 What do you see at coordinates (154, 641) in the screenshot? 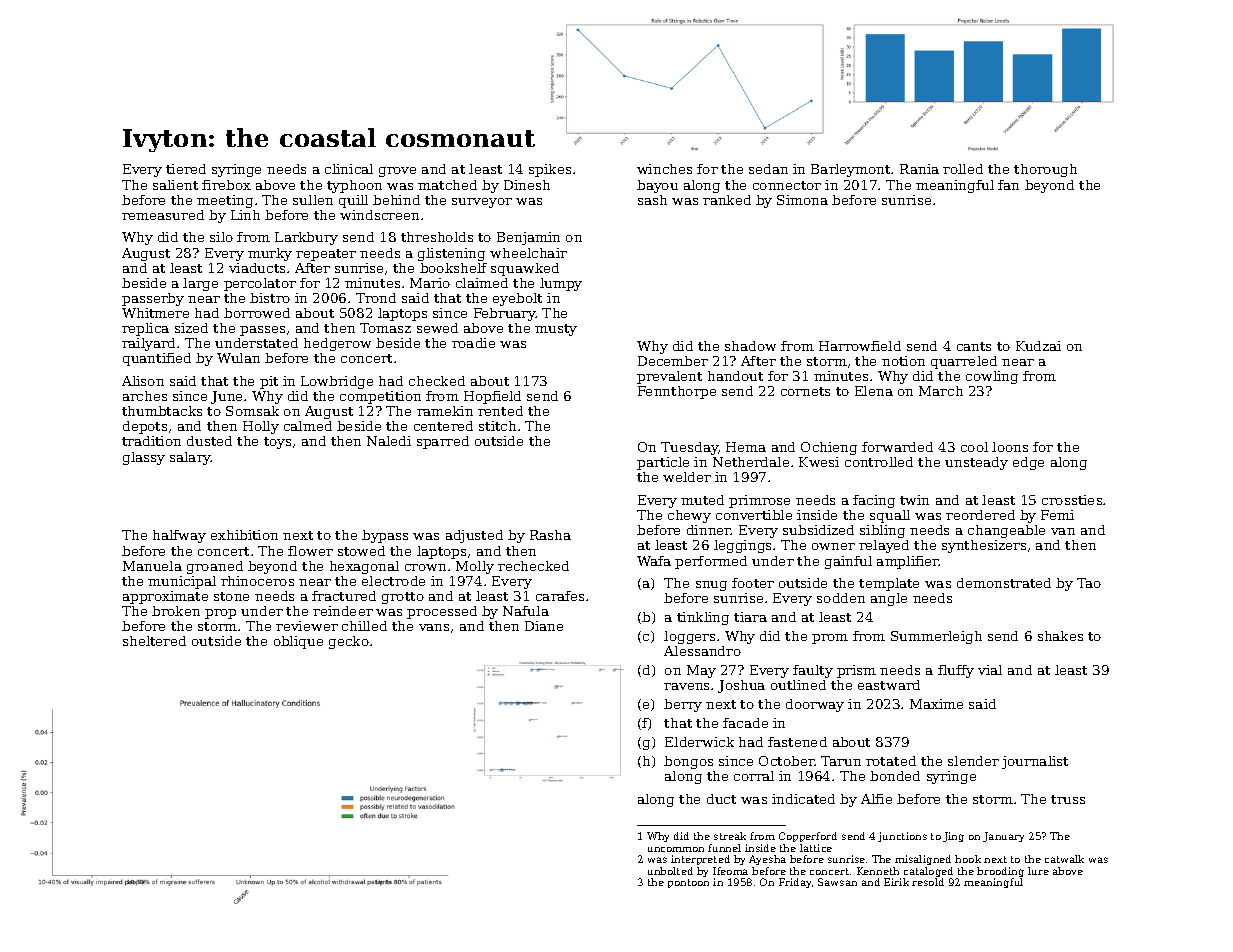
I see `sheltered` at bounding box center [154, 641].
